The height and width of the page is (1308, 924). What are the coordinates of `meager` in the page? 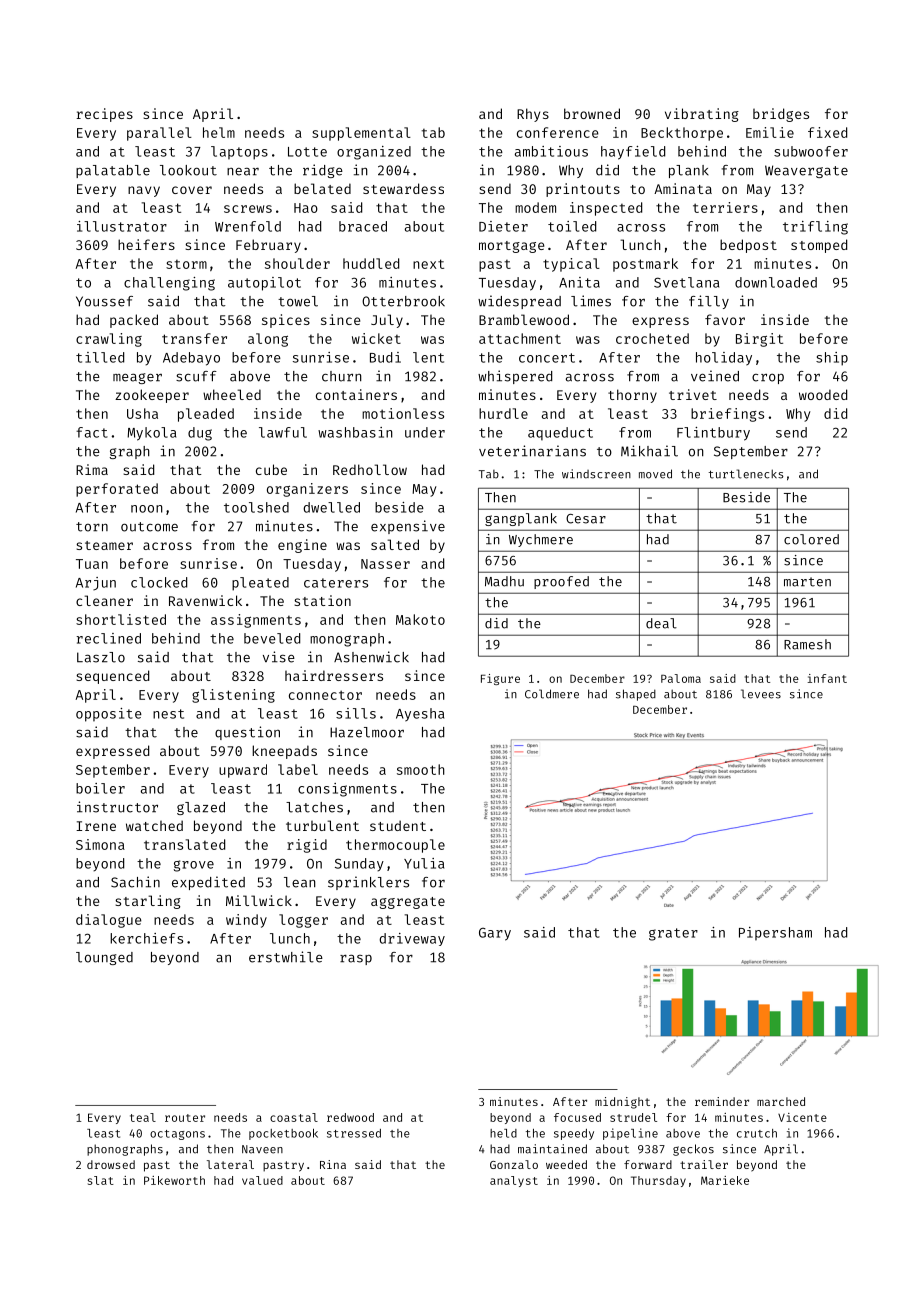 It's located at (137, 378).
